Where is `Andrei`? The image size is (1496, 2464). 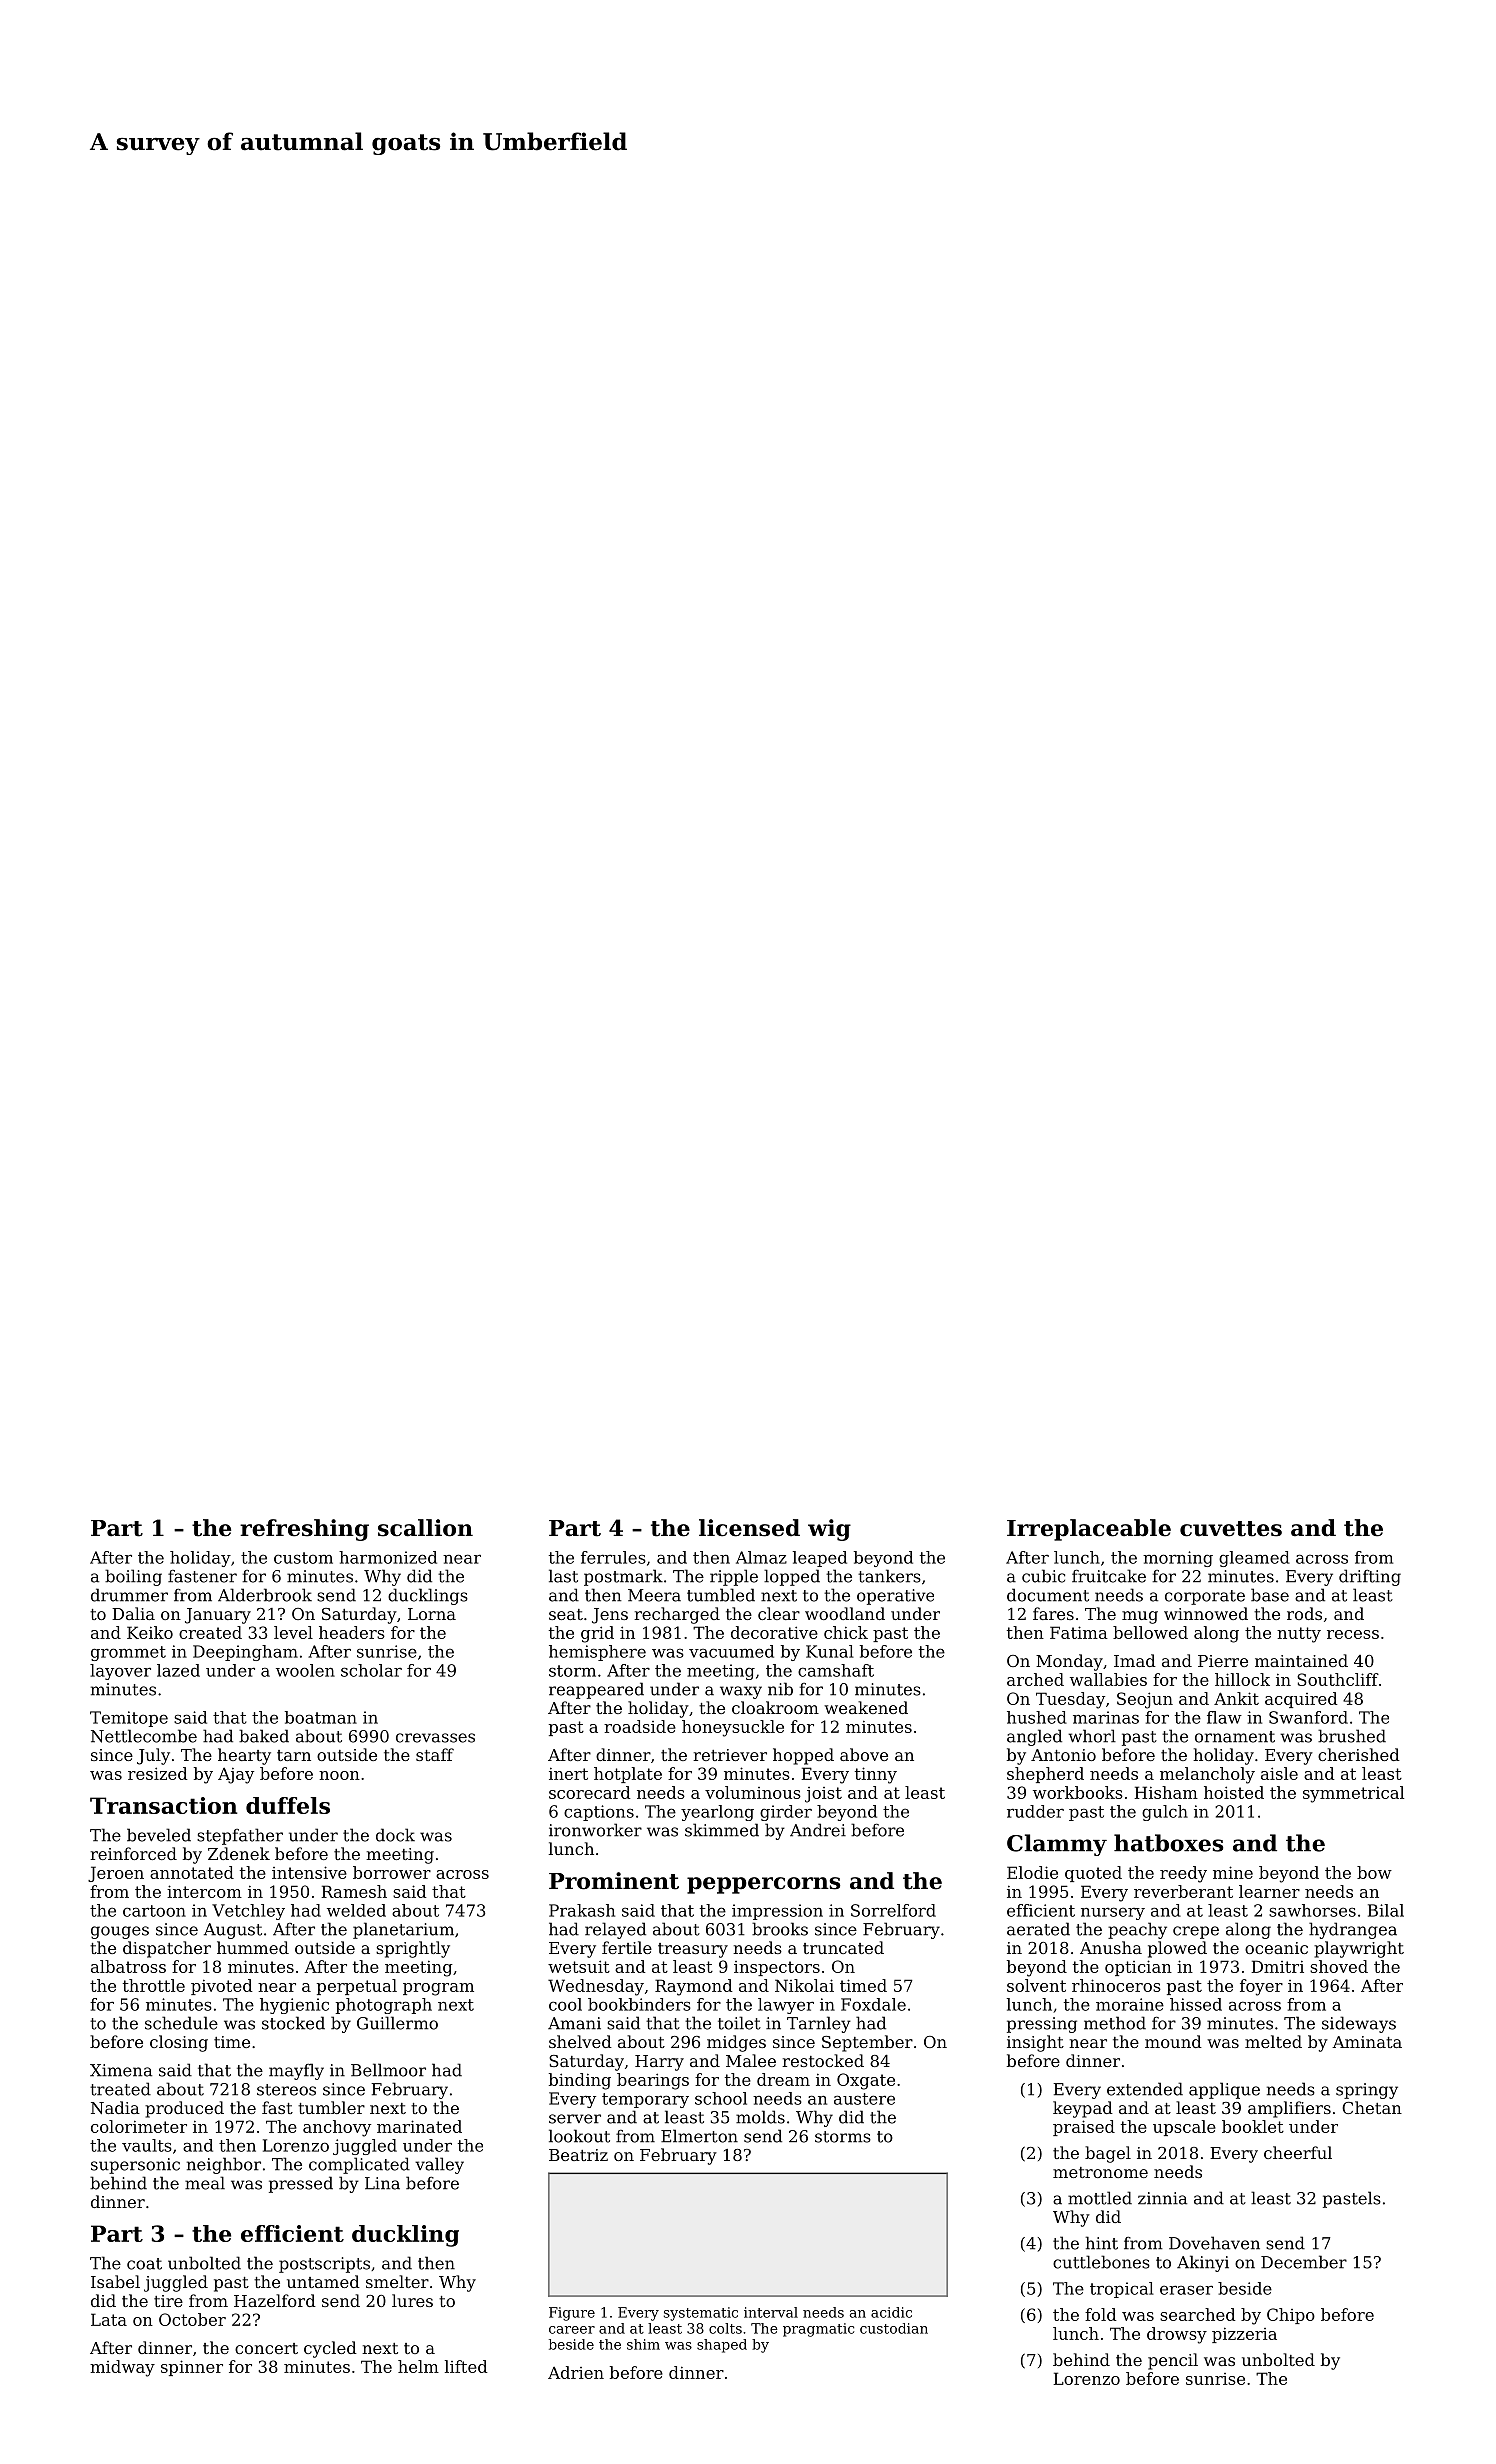 Andrei is located at coordinates (818, 1830).
